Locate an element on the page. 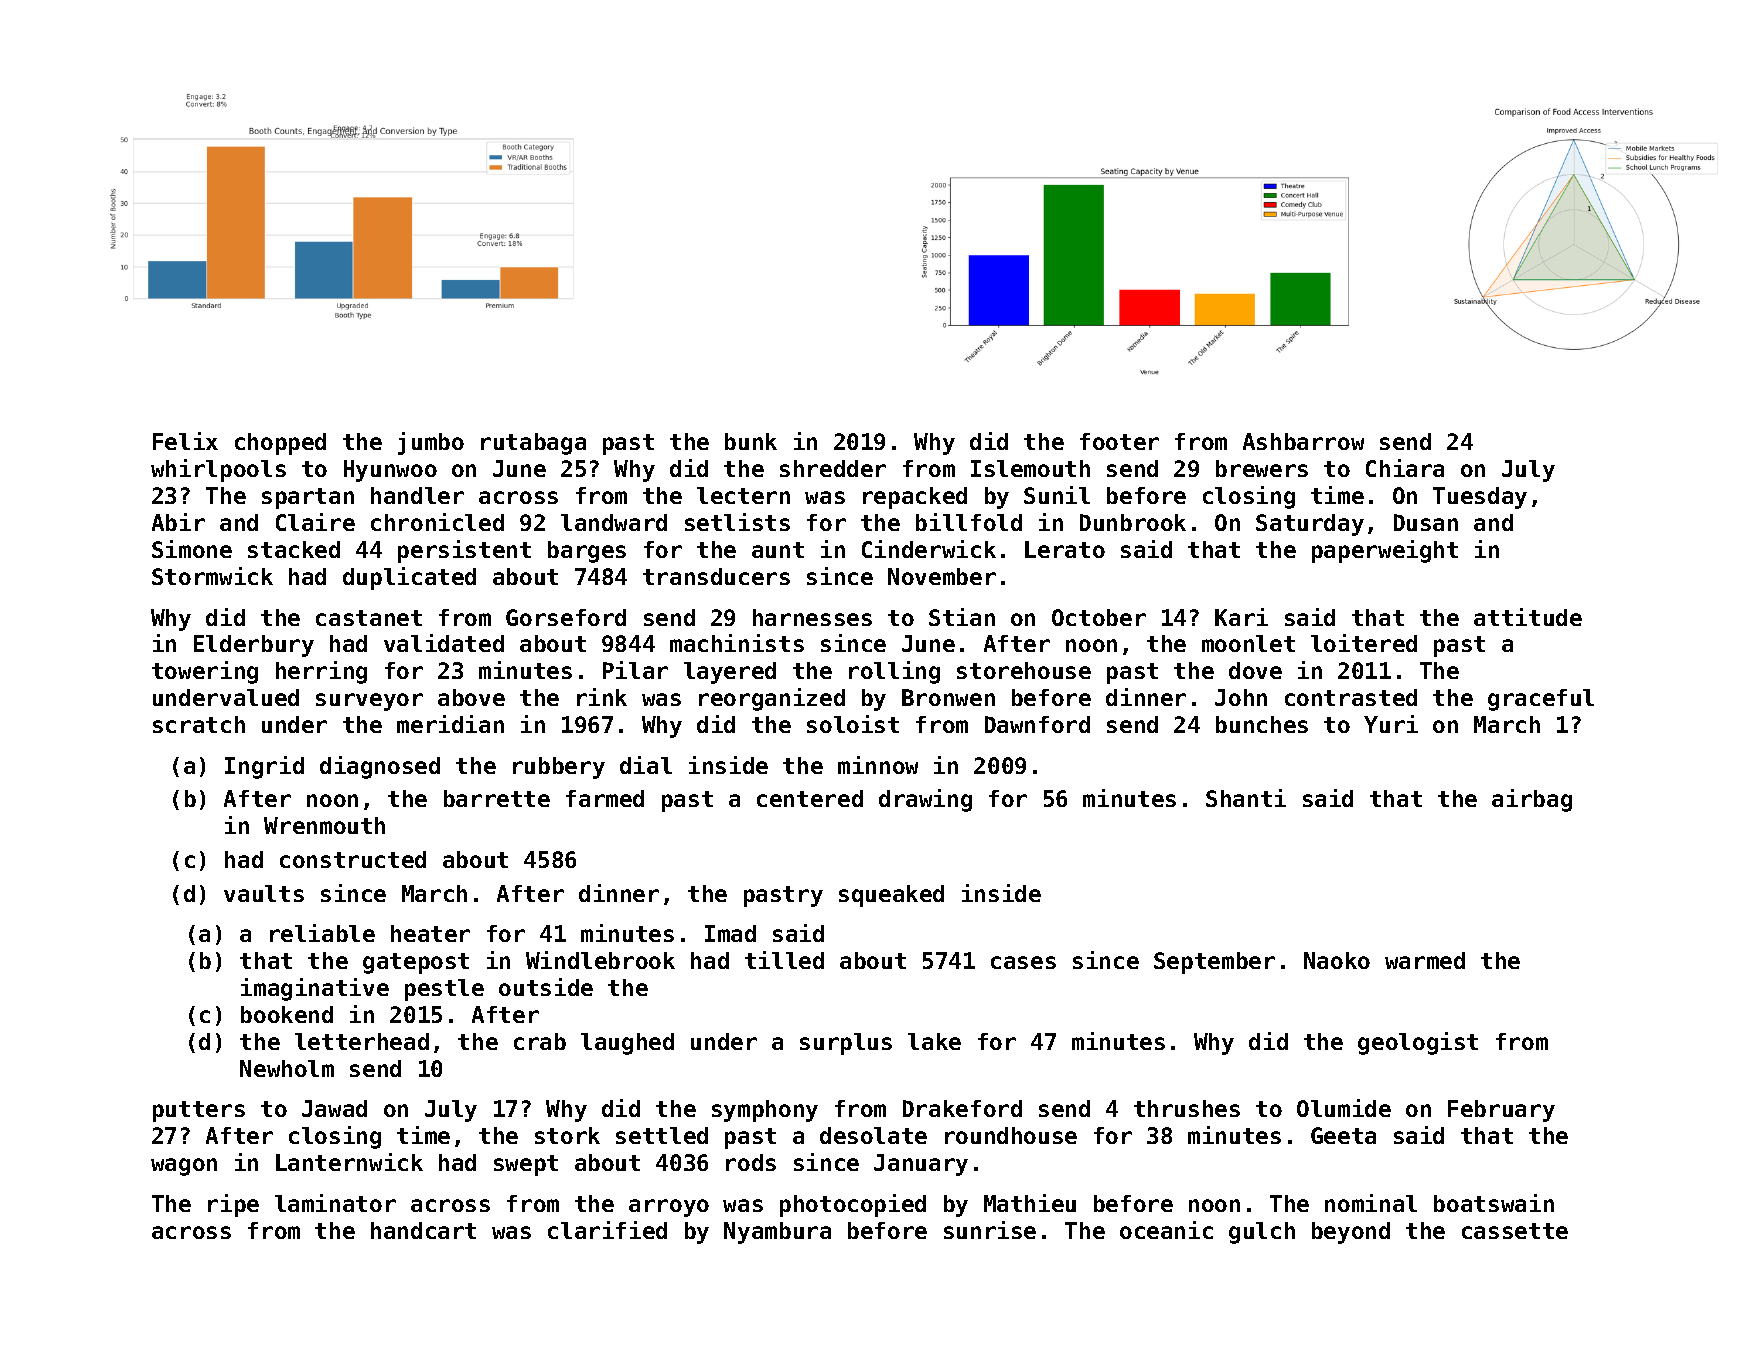 Image resolution: width=1750 pixels, height=1352 pixels. dial is located at coordinates (646, 765).
